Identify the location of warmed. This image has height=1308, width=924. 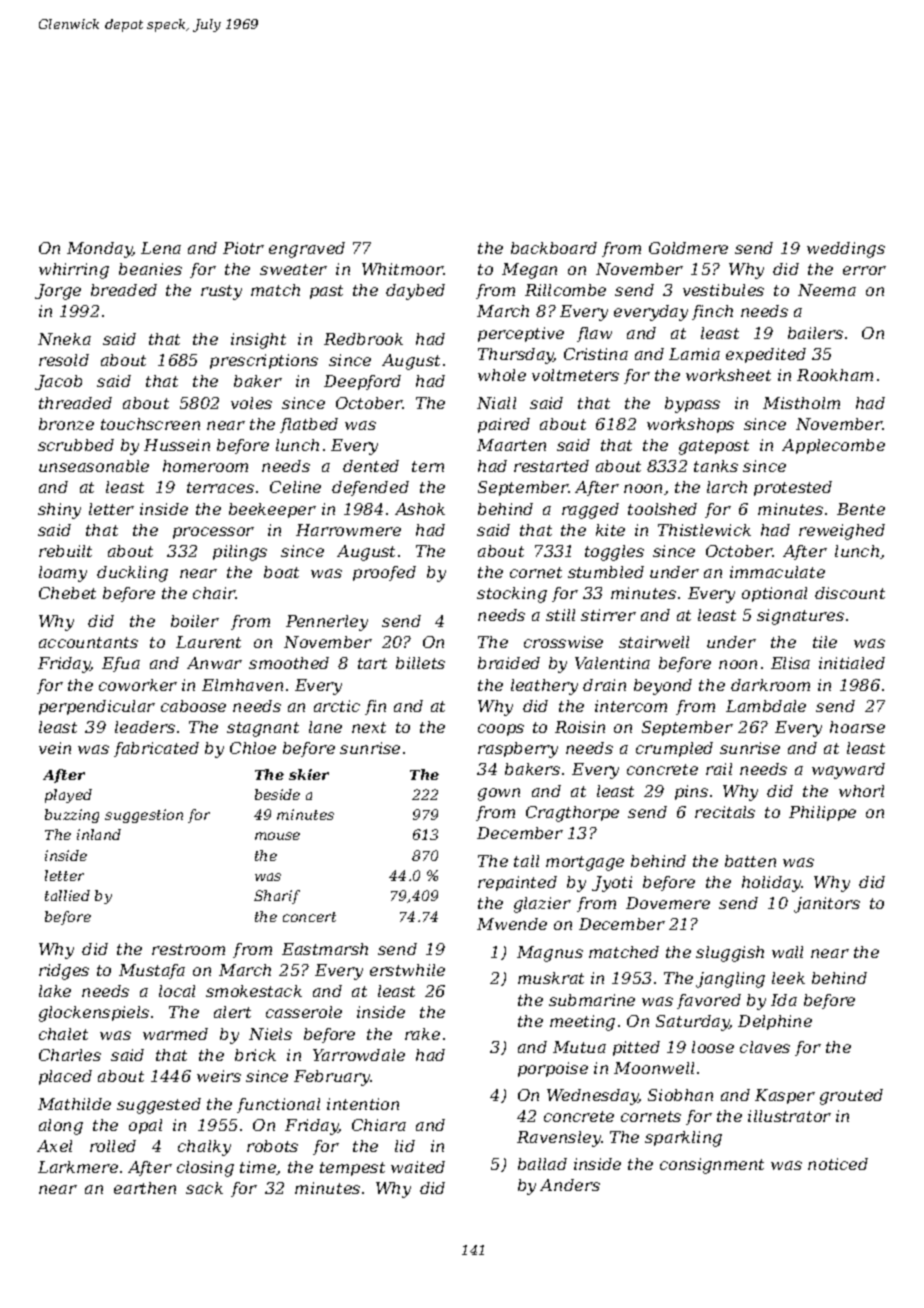
(175, 1034).
